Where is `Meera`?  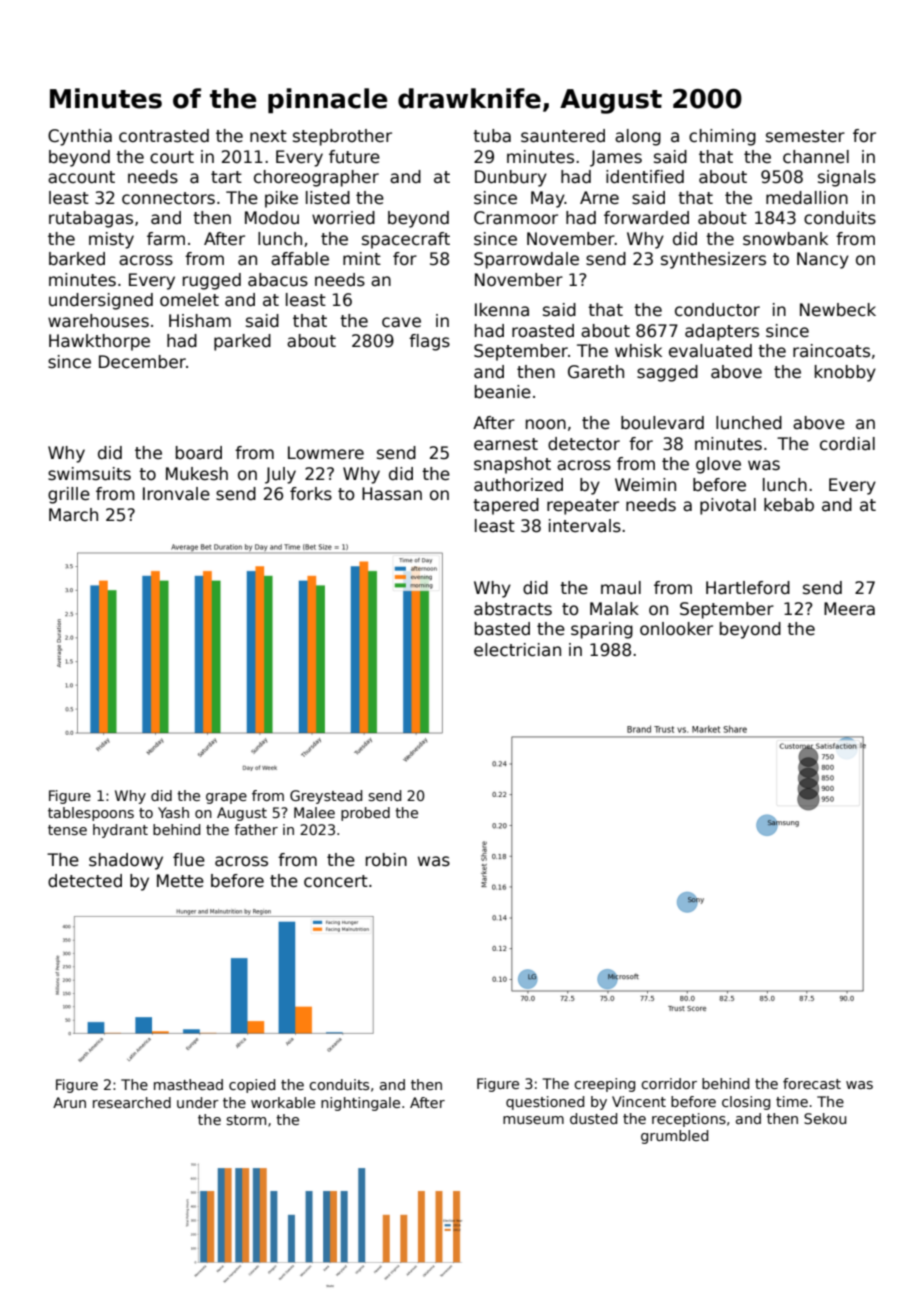 Meera is located at coordinates (849, 609).
